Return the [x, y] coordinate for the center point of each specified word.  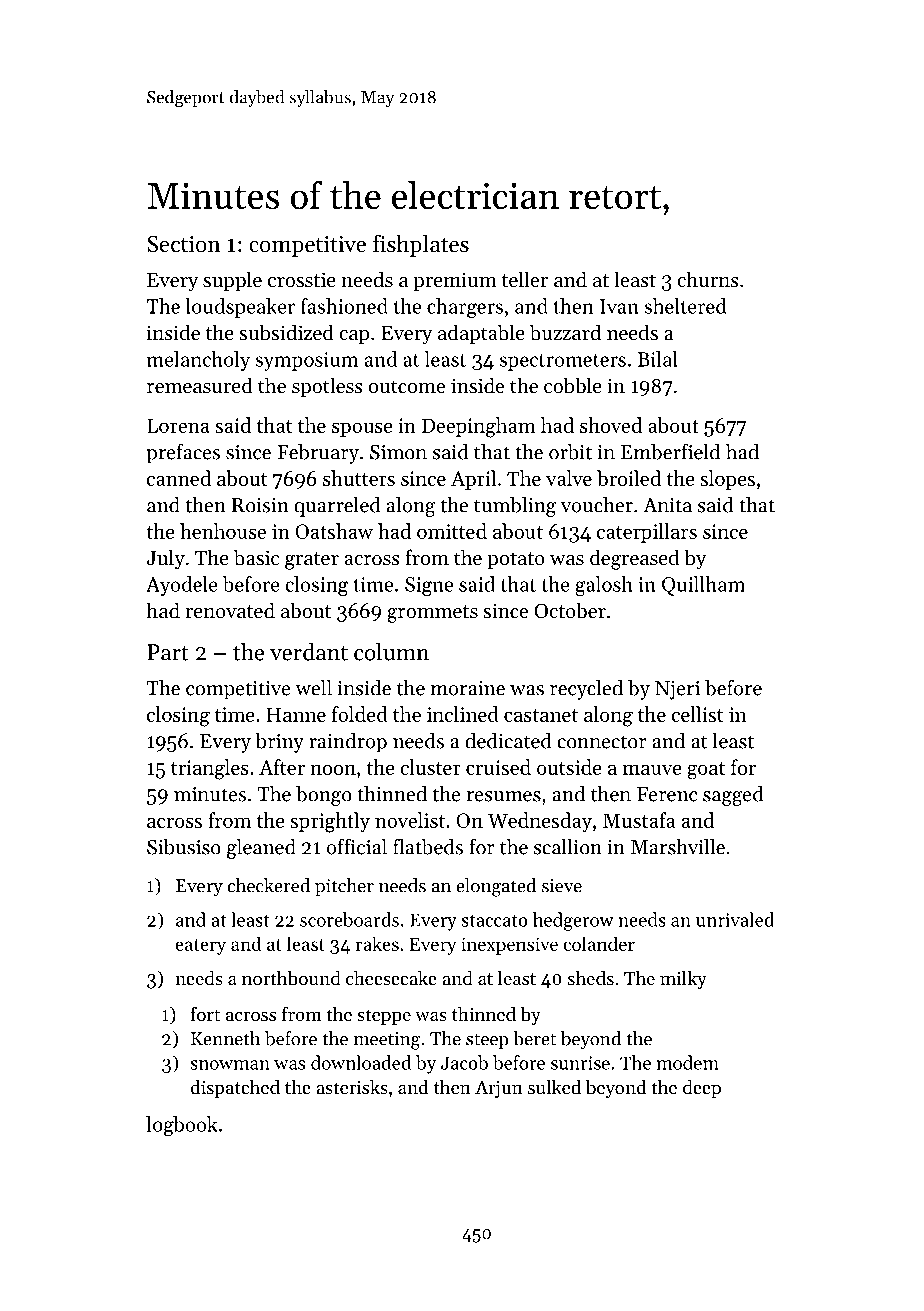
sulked [554, 1087]
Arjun [499, 1089]
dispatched [235, 1089]
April [473, 480]
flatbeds [428, 846]
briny [279, 743]
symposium [306, 361]
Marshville [678, 847]
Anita [667, 505]
